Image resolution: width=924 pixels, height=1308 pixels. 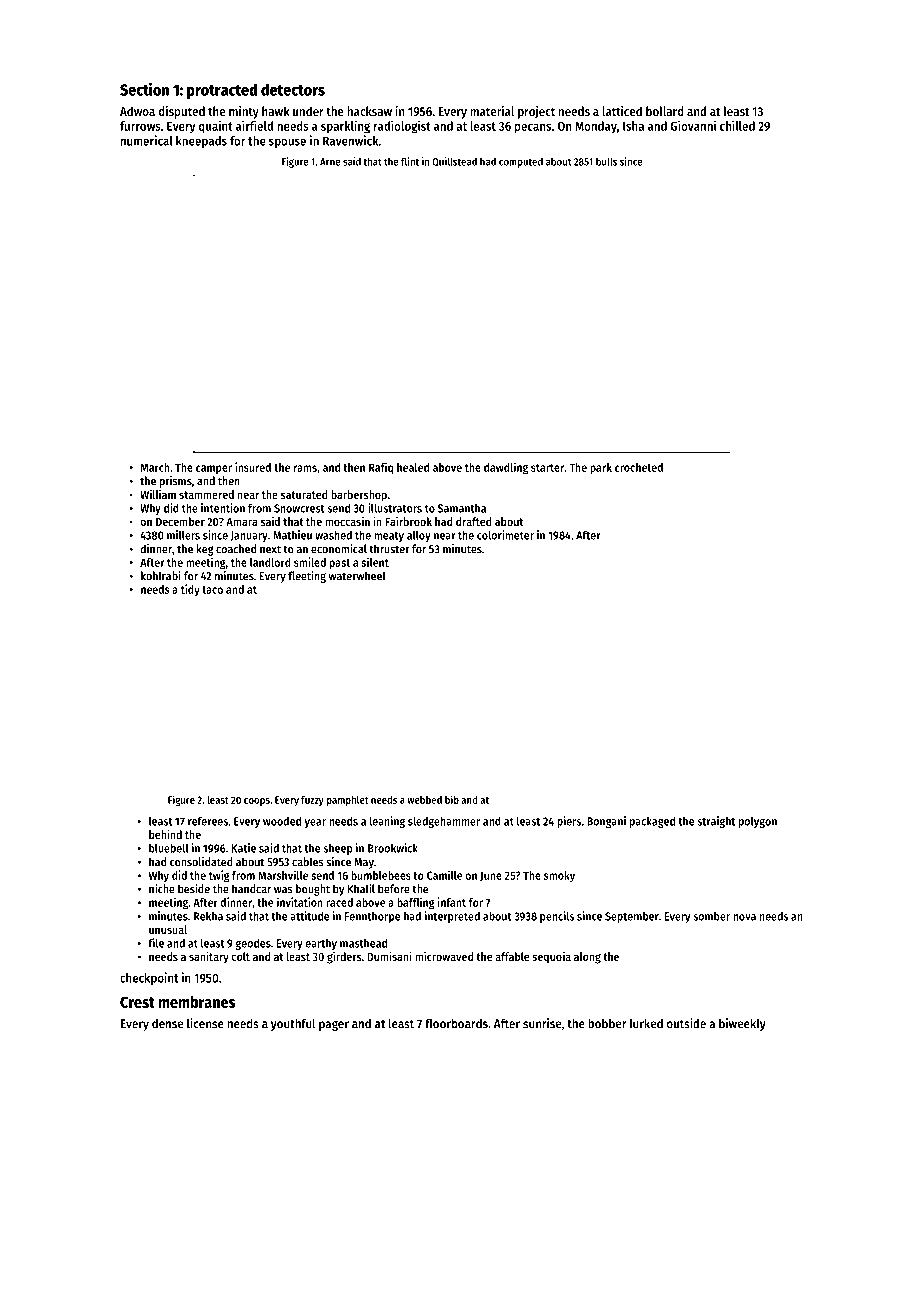 What do you see at coordinates (521, 162) in the page?
I see `computed` at bounding box center [521, 162].
